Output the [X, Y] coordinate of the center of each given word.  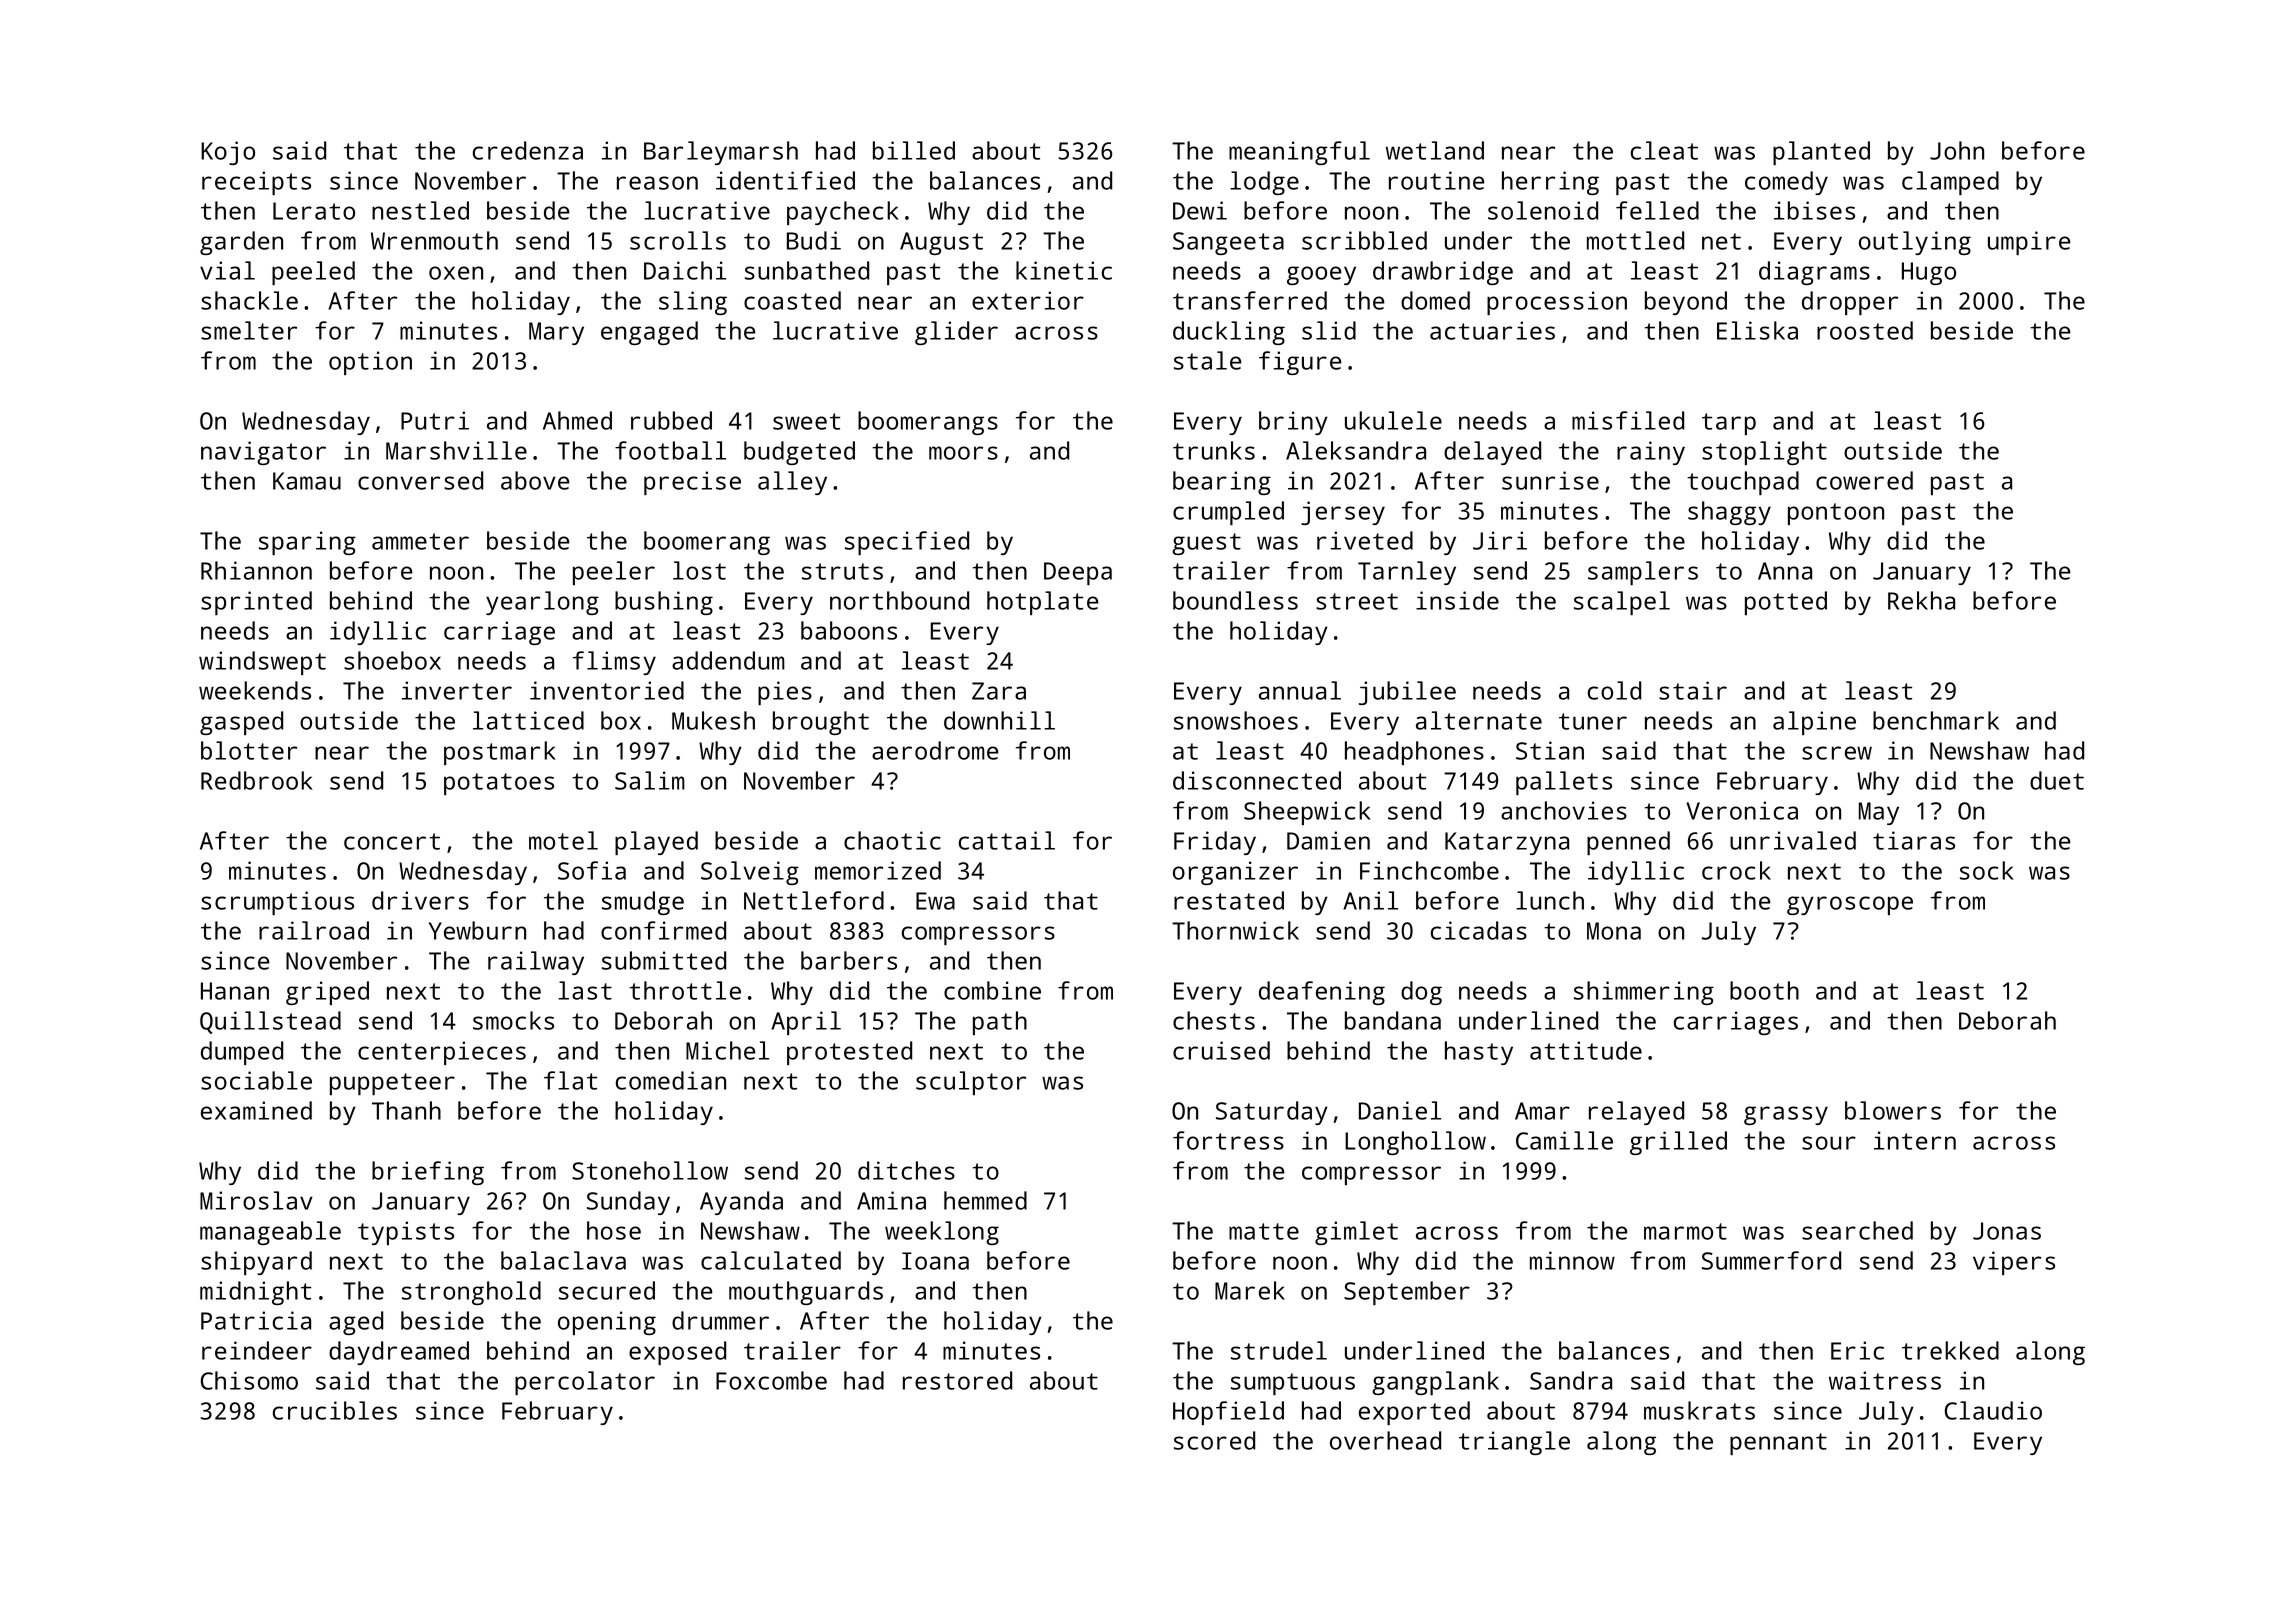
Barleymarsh [721, 153]
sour [1829, 1143]
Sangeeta [1228, 243]
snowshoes [1236, 720]
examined [256, 1110]
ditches [906, 1170]
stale [1207, 360]
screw [1837, 753]
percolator [585, 1383]
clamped [1950, 183]
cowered [1864, 480]
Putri [435, 420]
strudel [1279, 1350]
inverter [457, 690]
